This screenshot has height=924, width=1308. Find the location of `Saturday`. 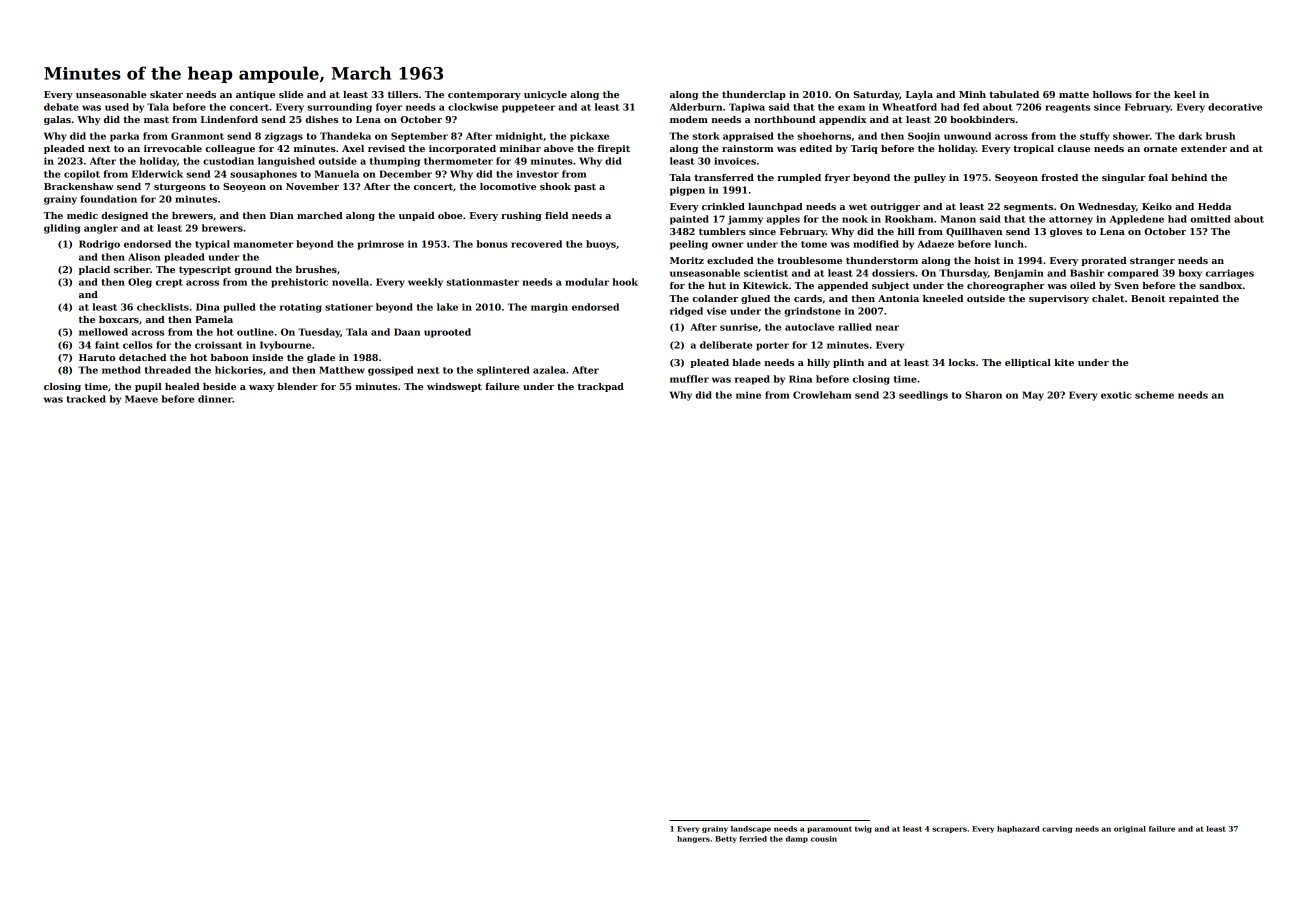

Saturday is located at coordinates (877, 95).
